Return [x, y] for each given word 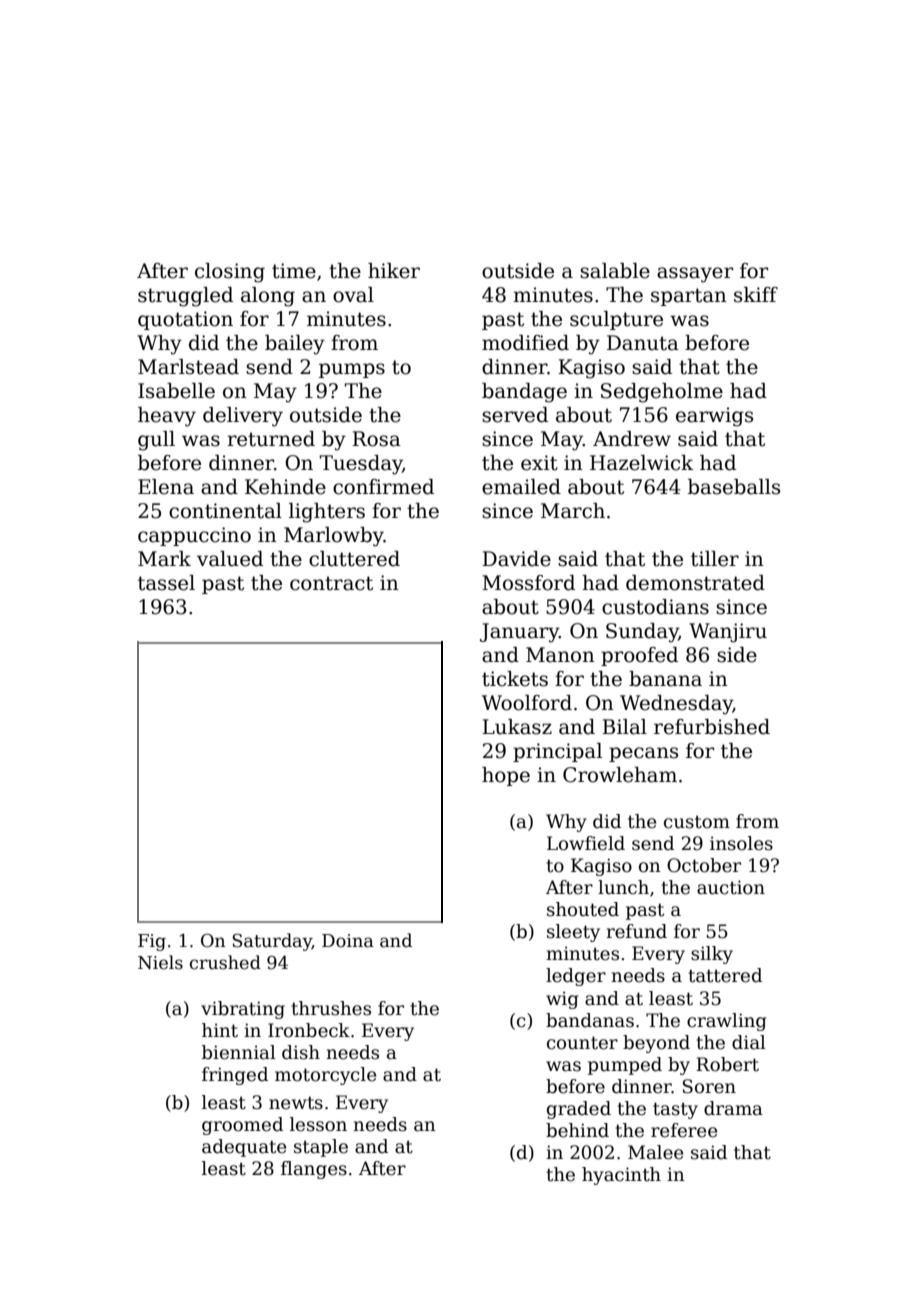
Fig [152, 942]
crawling [726, 1022]
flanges [314, 1170]
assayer [695, 275]
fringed [235, 1076]
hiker [394, 271]
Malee [655, 1152]
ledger [576, 977]
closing [230, 273]
